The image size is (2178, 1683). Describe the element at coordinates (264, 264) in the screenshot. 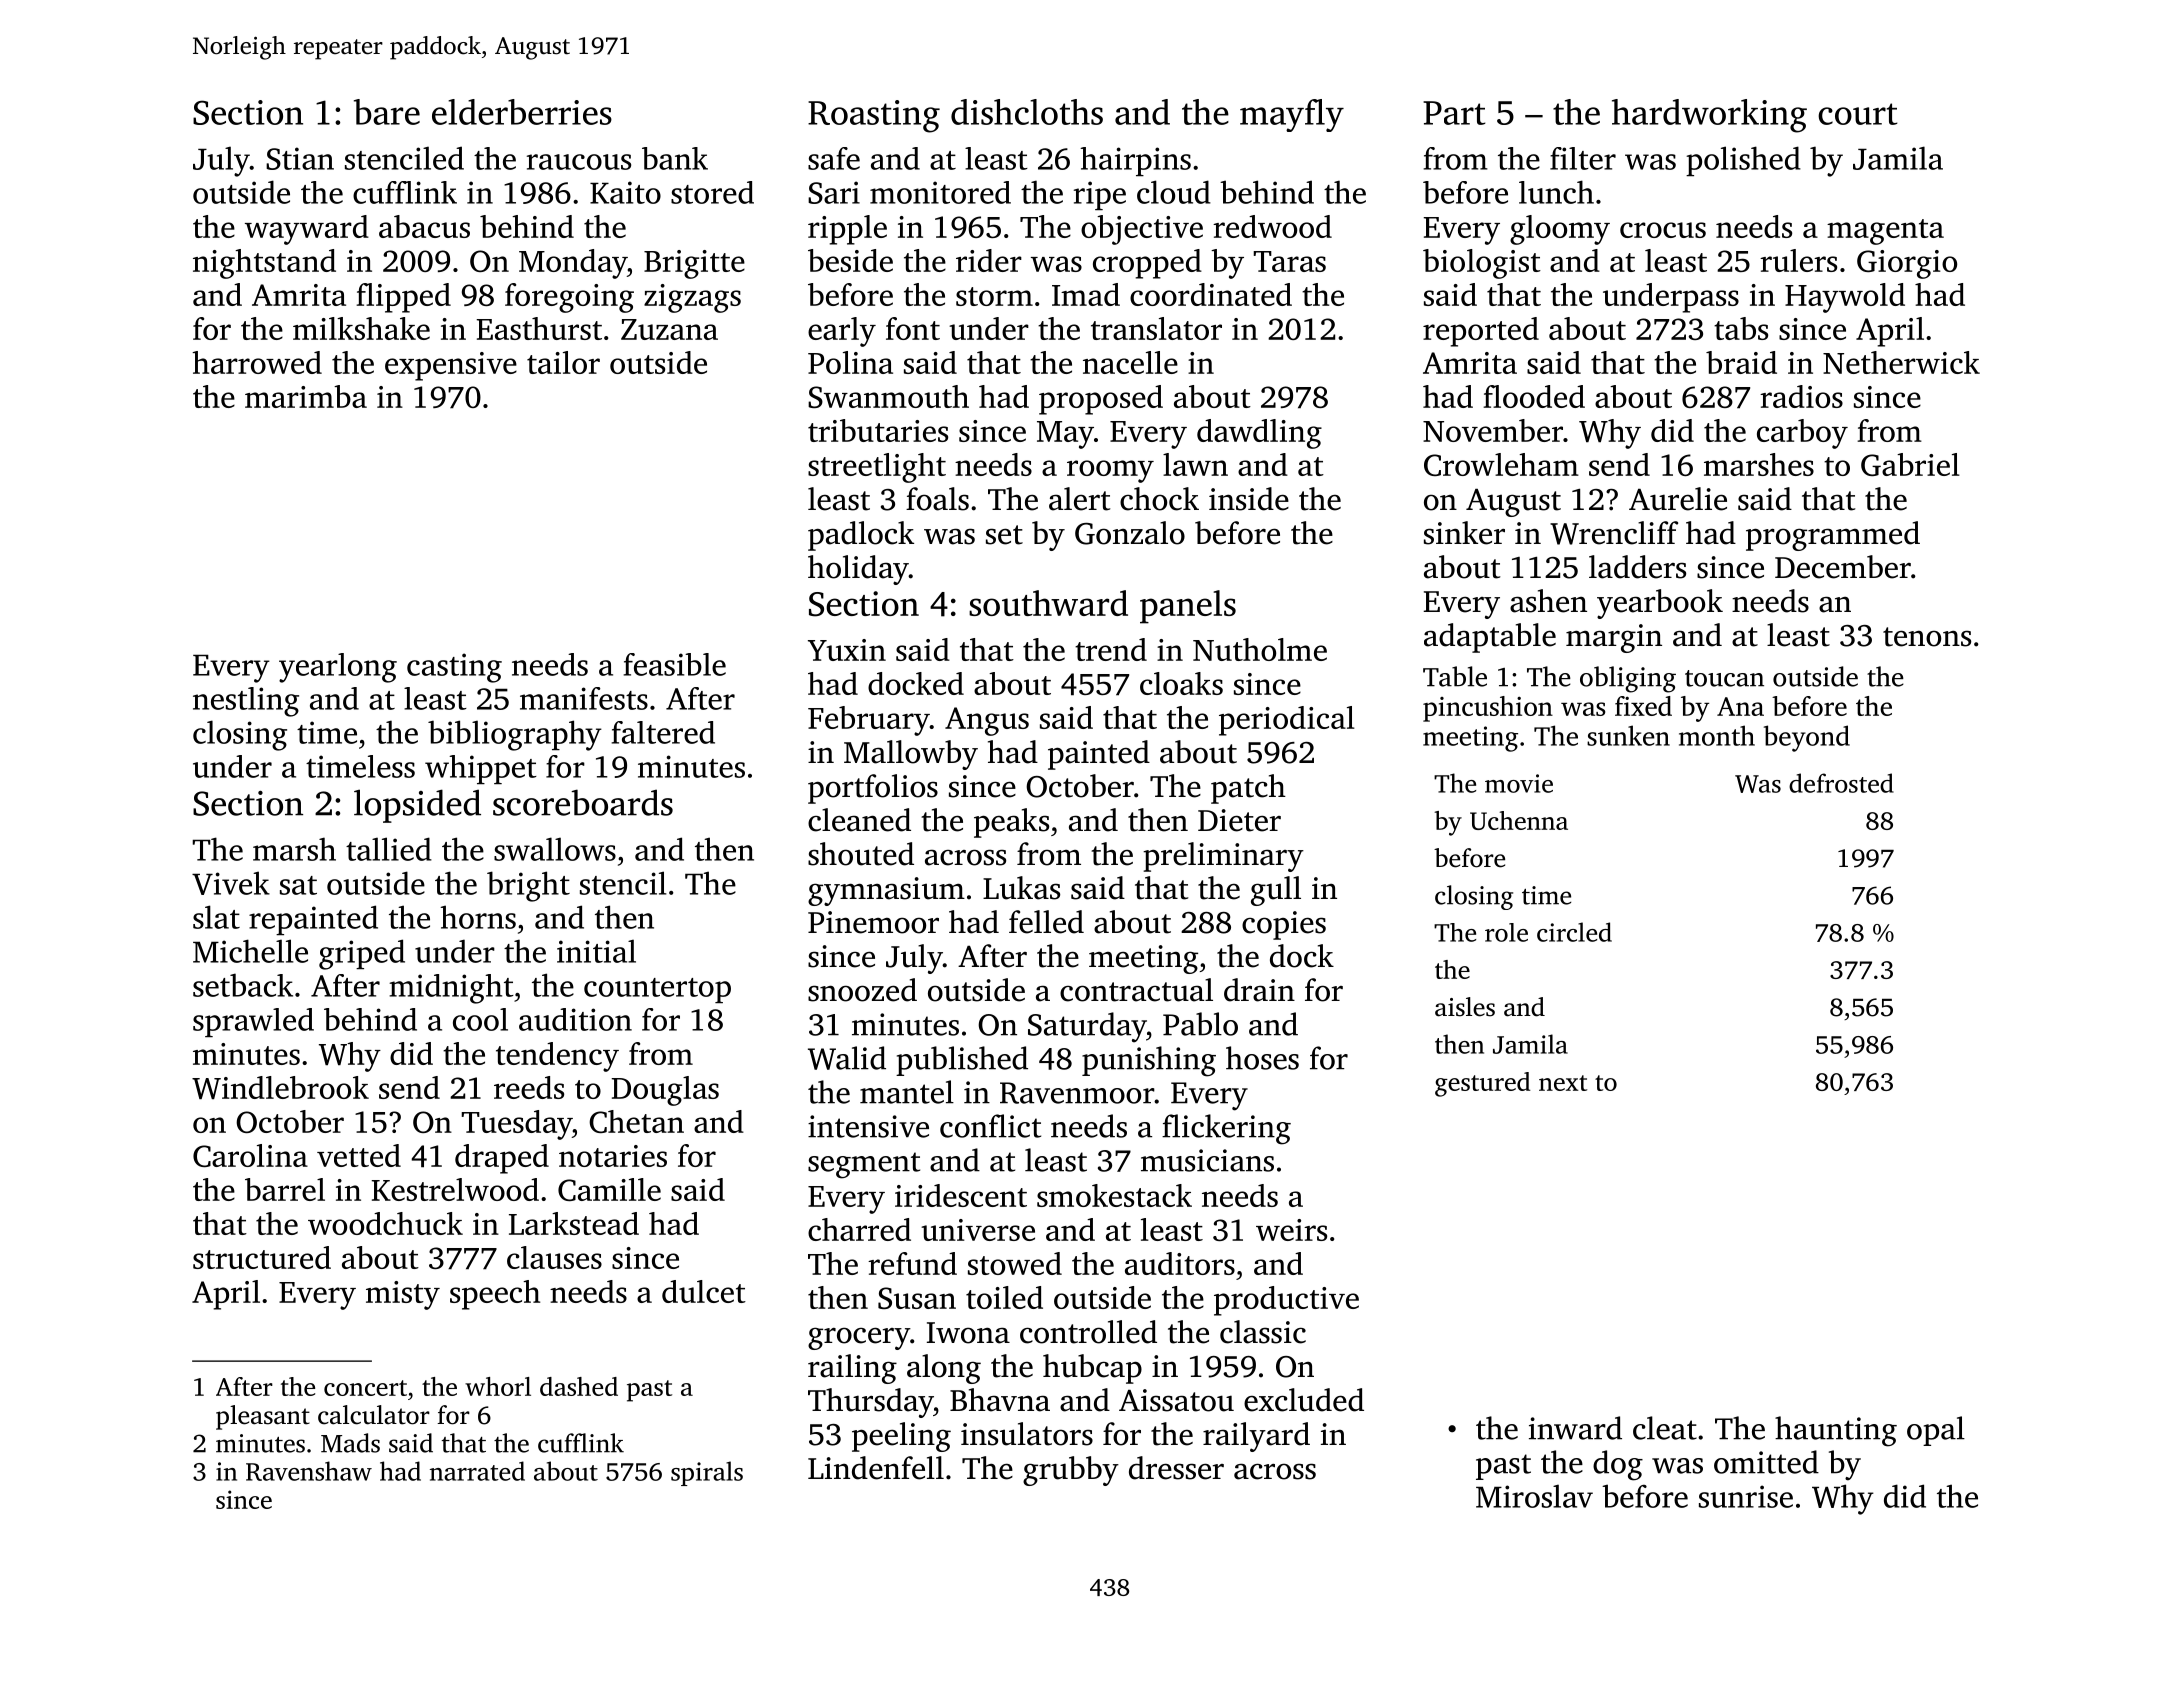

I see `nightstand` at that location.
